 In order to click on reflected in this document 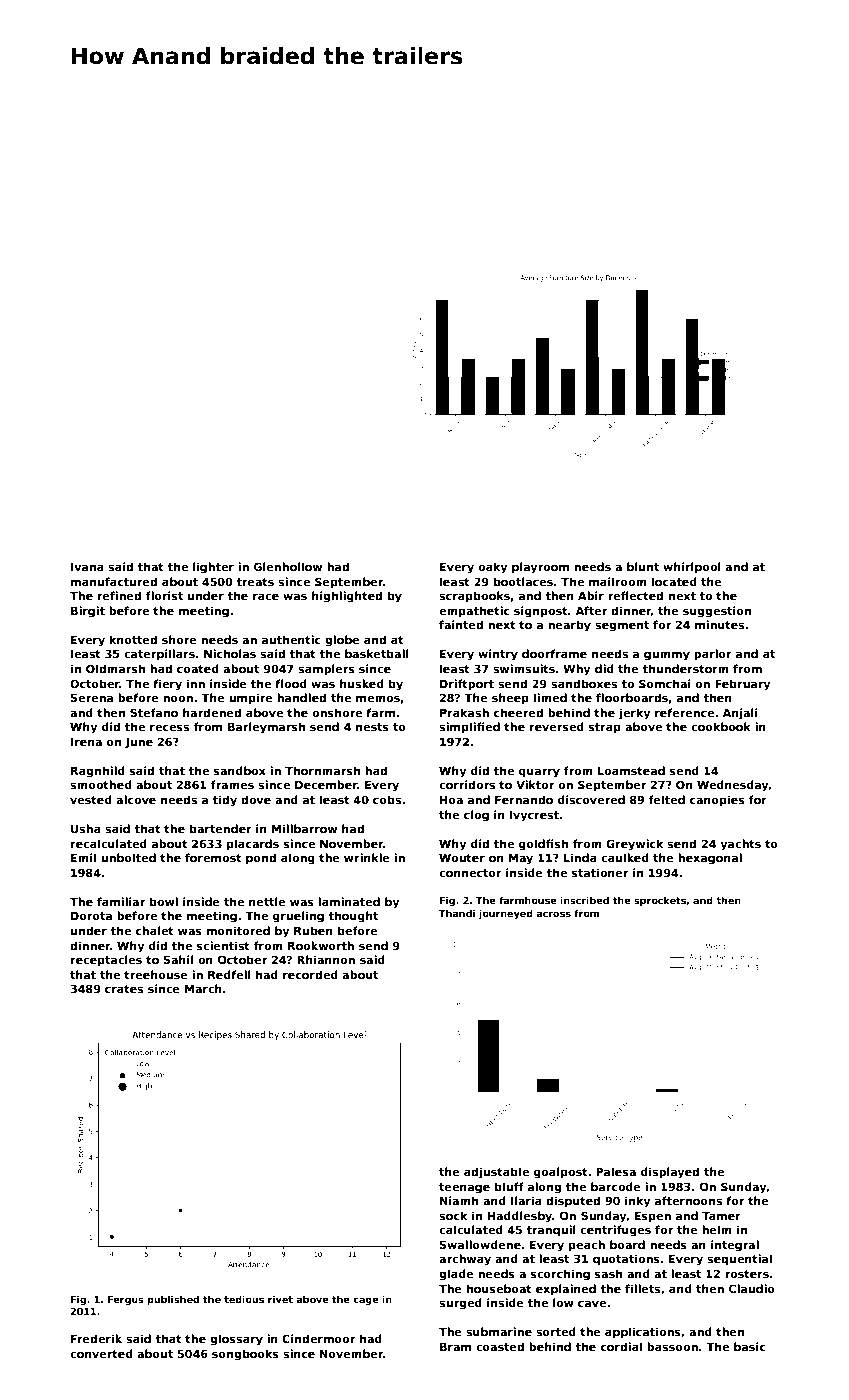, I will do `click(635, 595)`.
